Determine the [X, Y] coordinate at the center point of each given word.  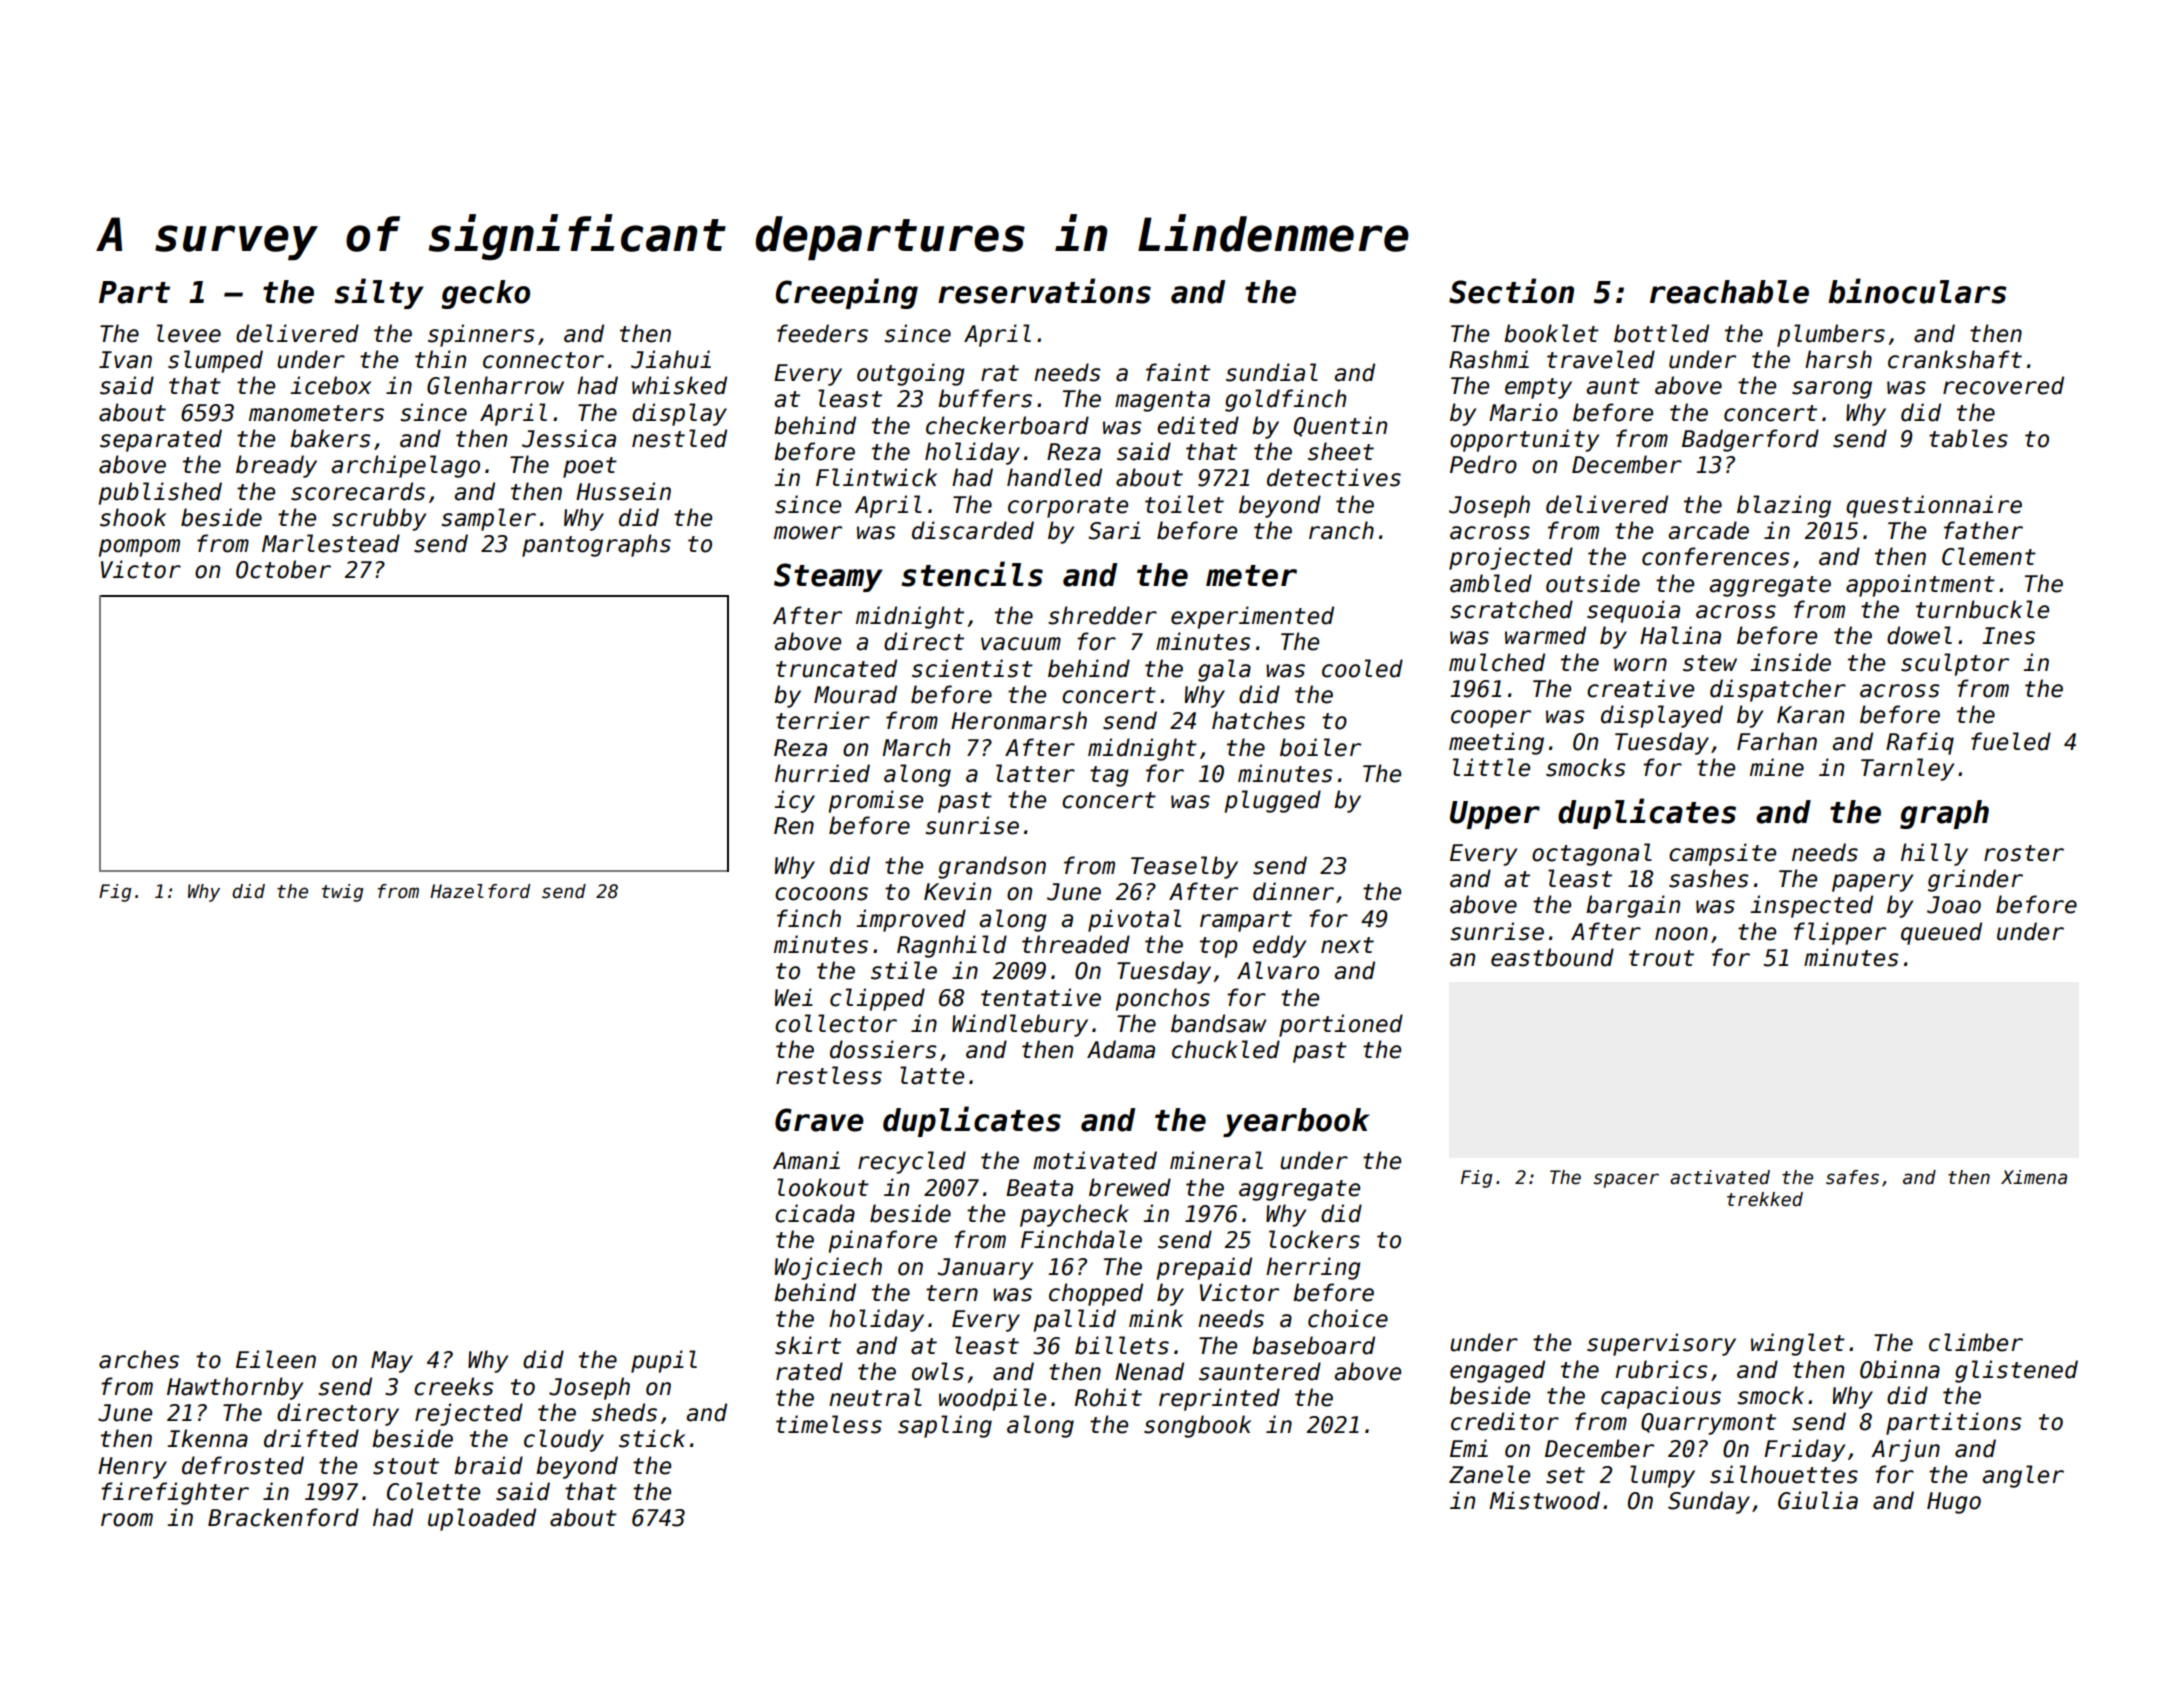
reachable [1729, 292]
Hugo [1954, 1503]
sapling [945, 1426]
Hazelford [480, 891]
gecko [485, 294]
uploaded [482, 1519]
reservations [1044, 291]
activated [1720, 1177]
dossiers [883, 1049]
